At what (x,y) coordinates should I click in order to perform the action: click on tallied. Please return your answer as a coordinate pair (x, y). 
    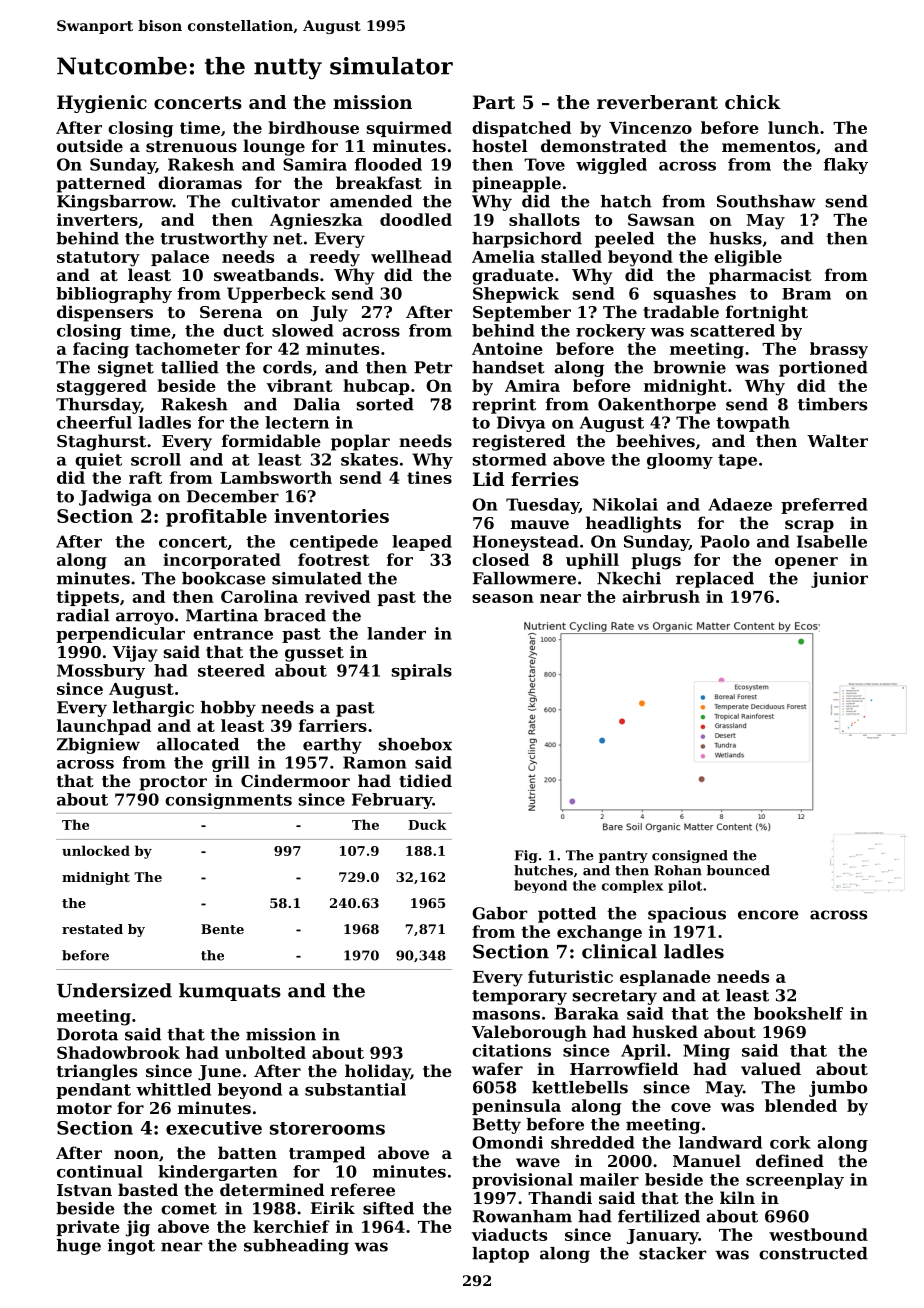
    Looking at the image, I should click on (190, 367).
